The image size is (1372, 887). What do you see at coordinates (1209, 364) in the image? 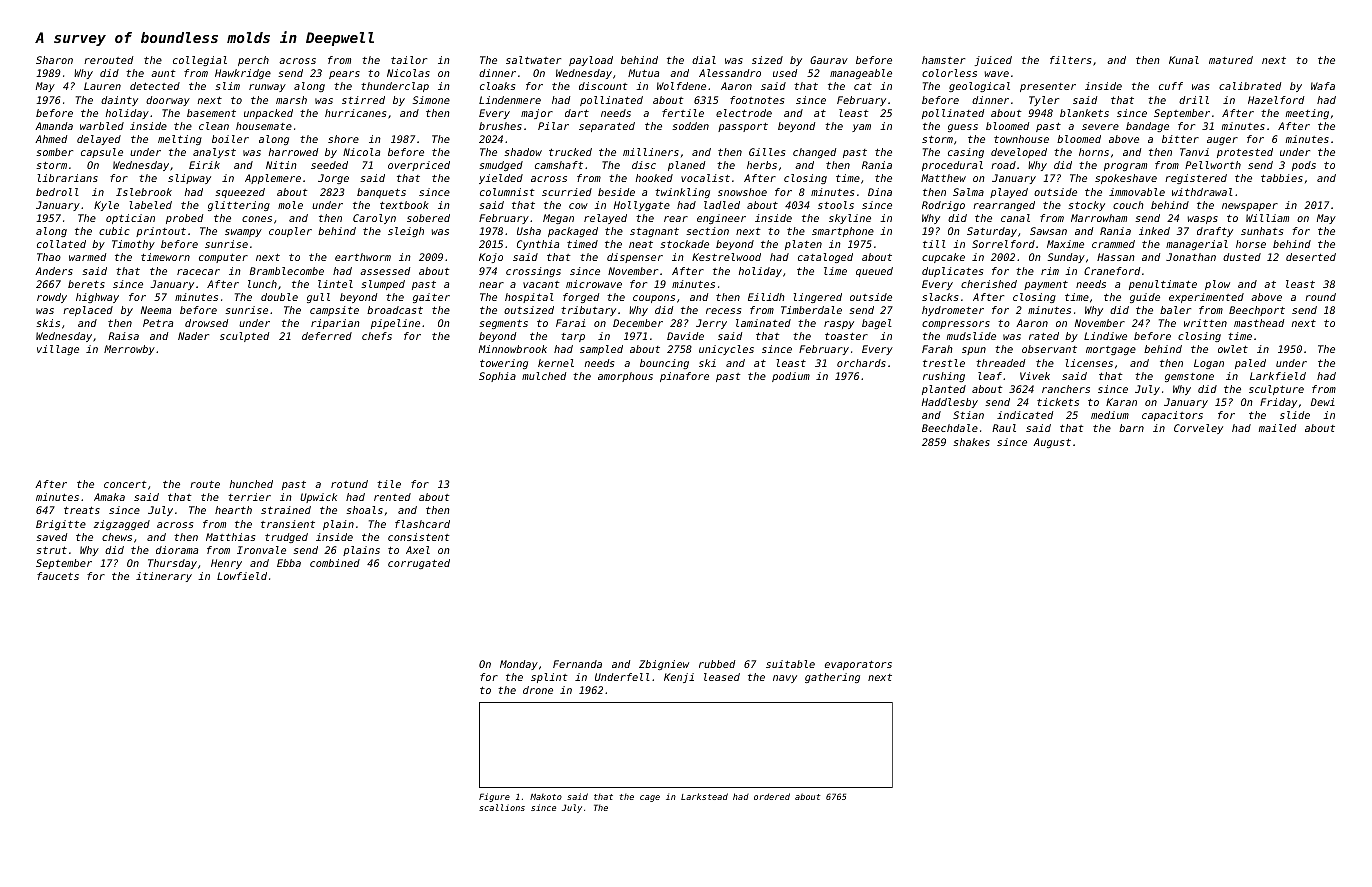
I see `Logan` at bounding box center [1209, 364].
